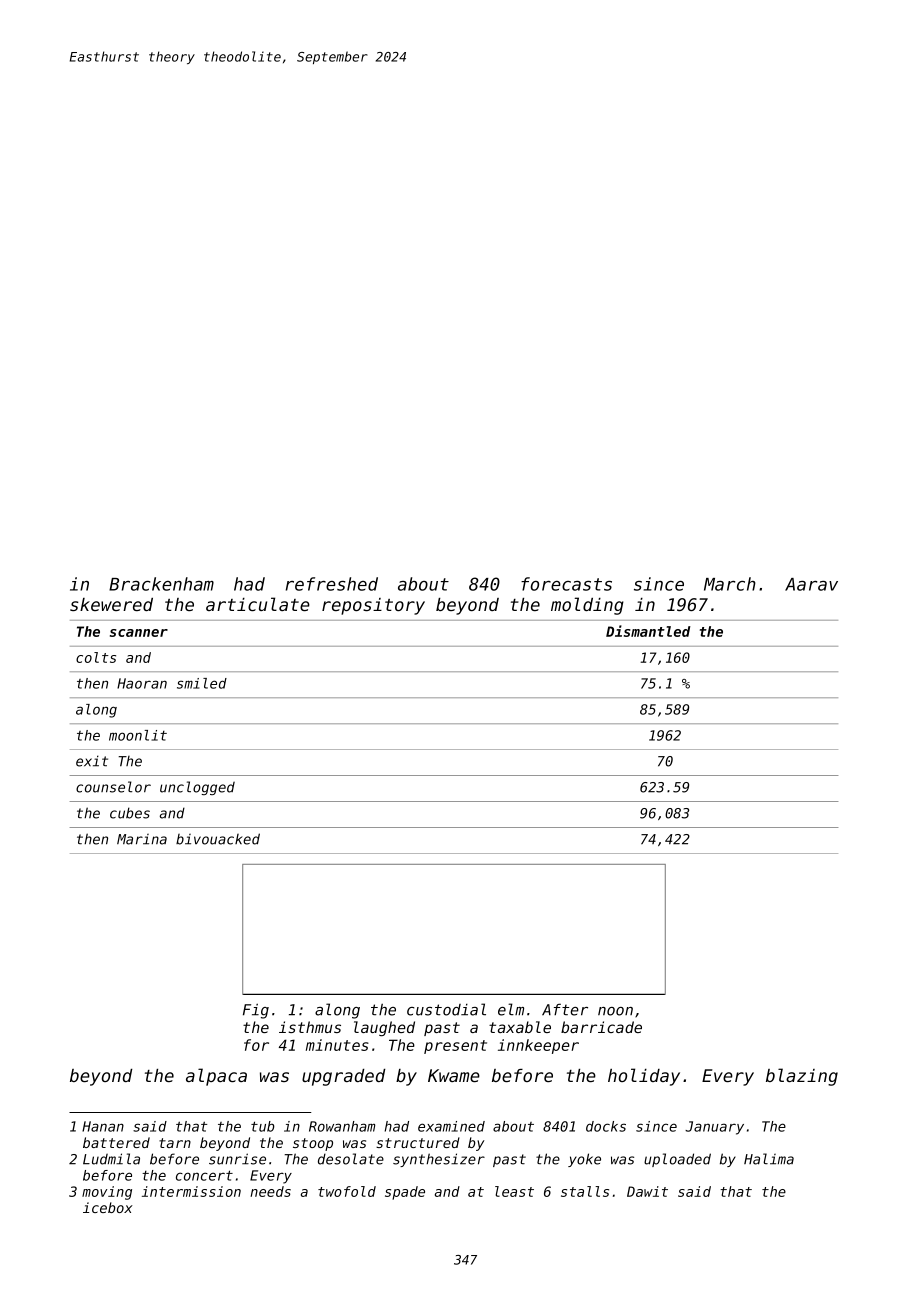  What do you see at coordinates (446, 1009) in the document?
I see `custodial` at bounding box center [446, 1009].
